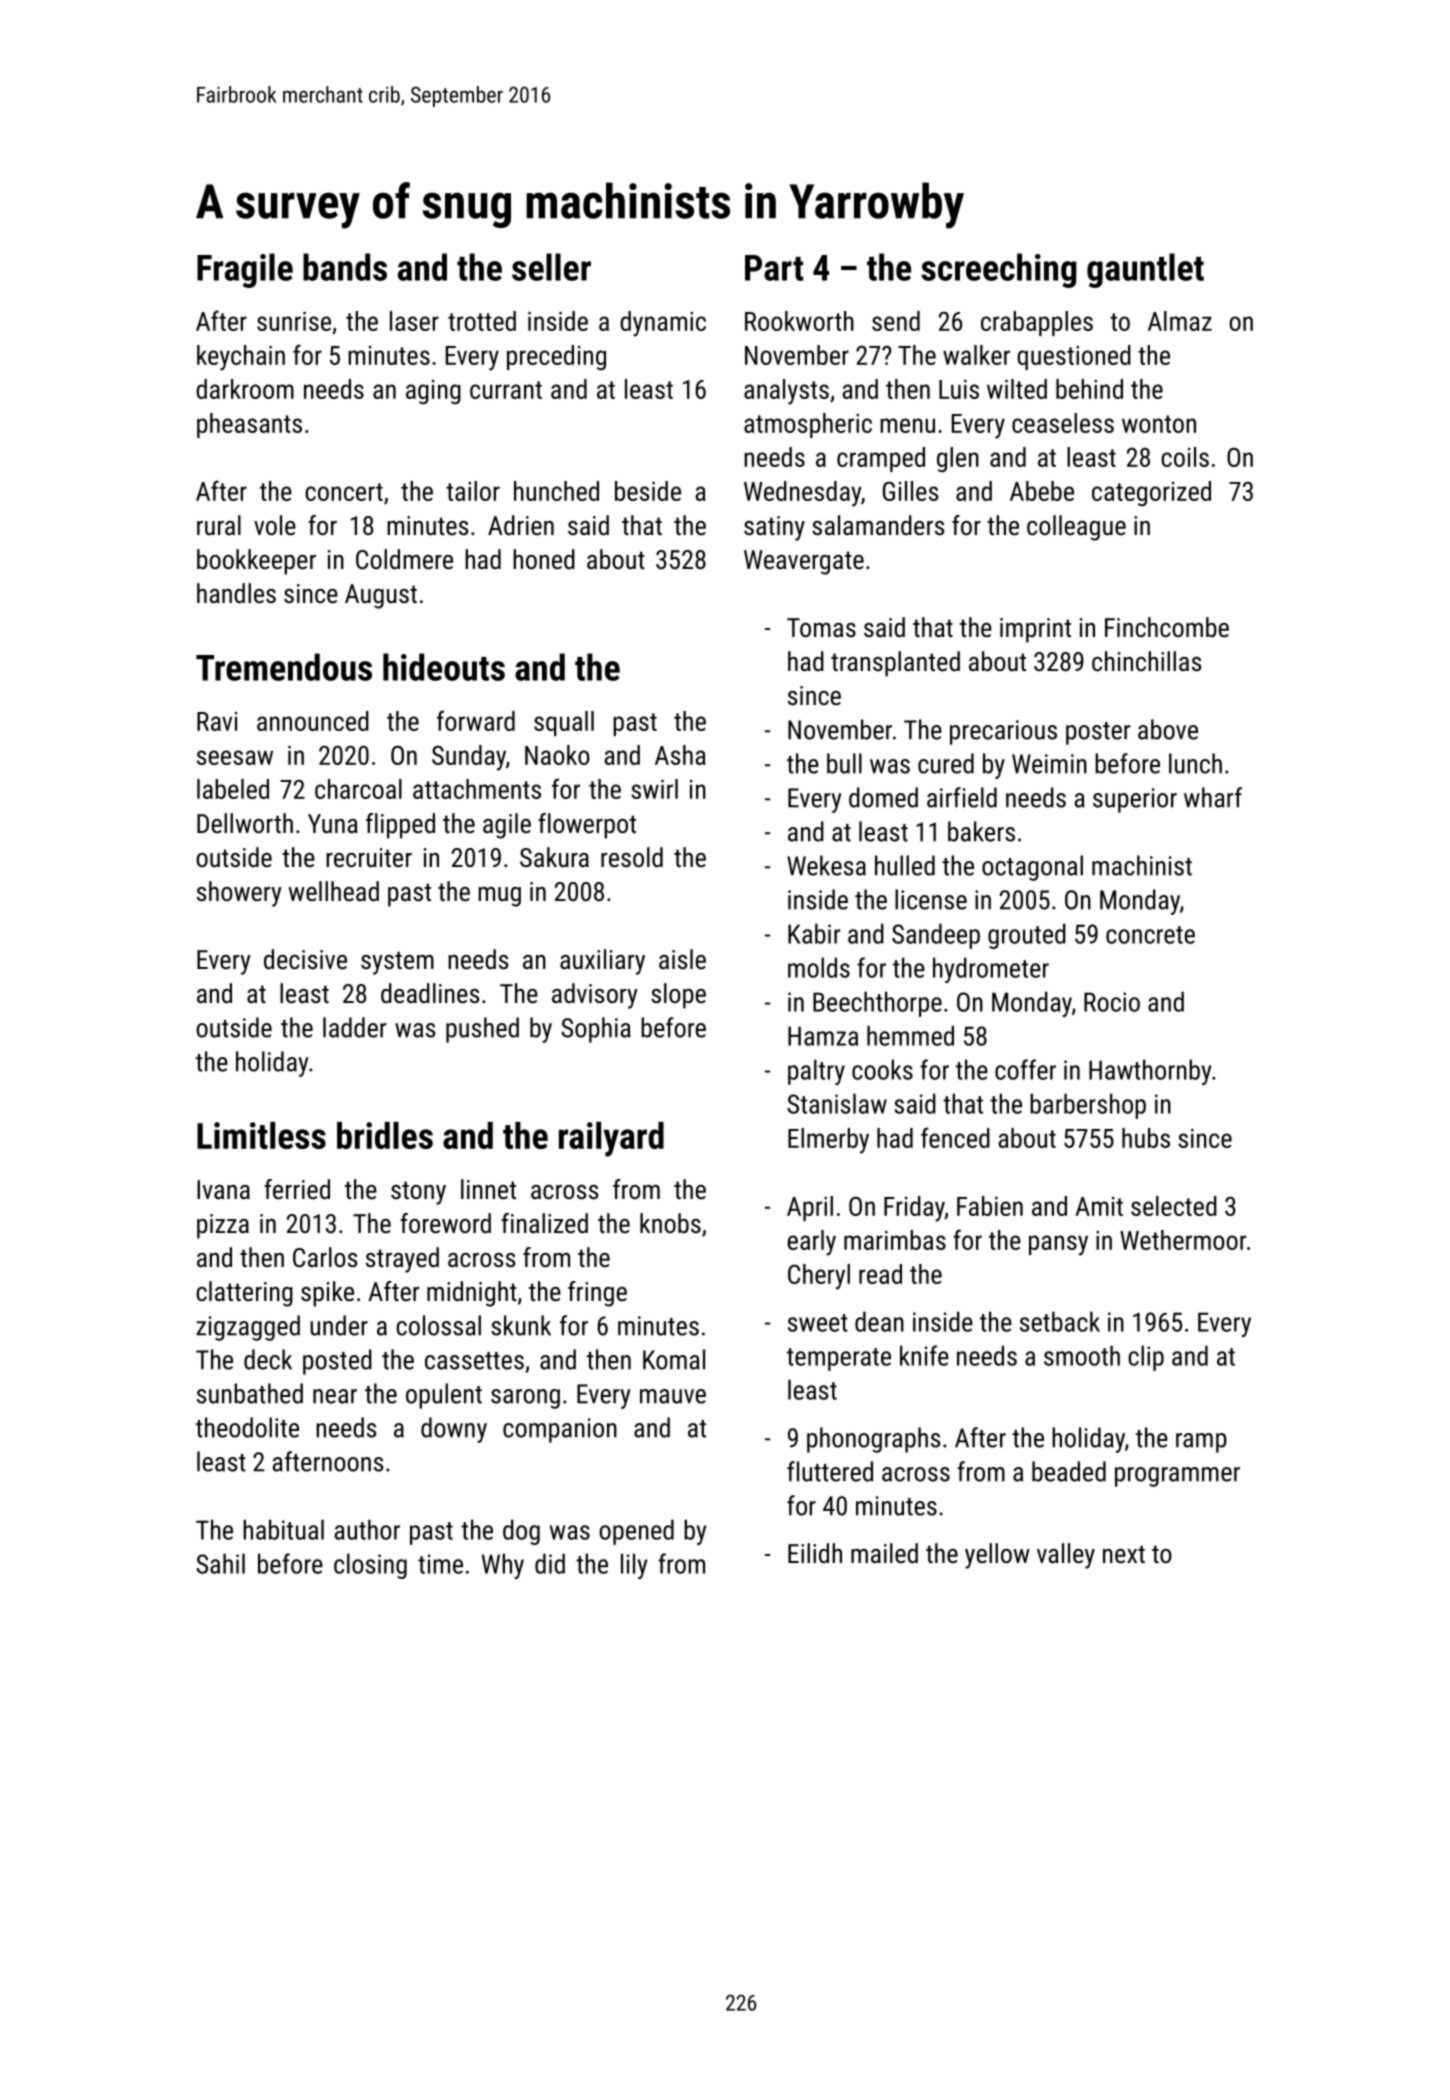  What do you see at coordinates (244, 1294) in the document?
I see `clattering` at bounding box center [244, 1294].
